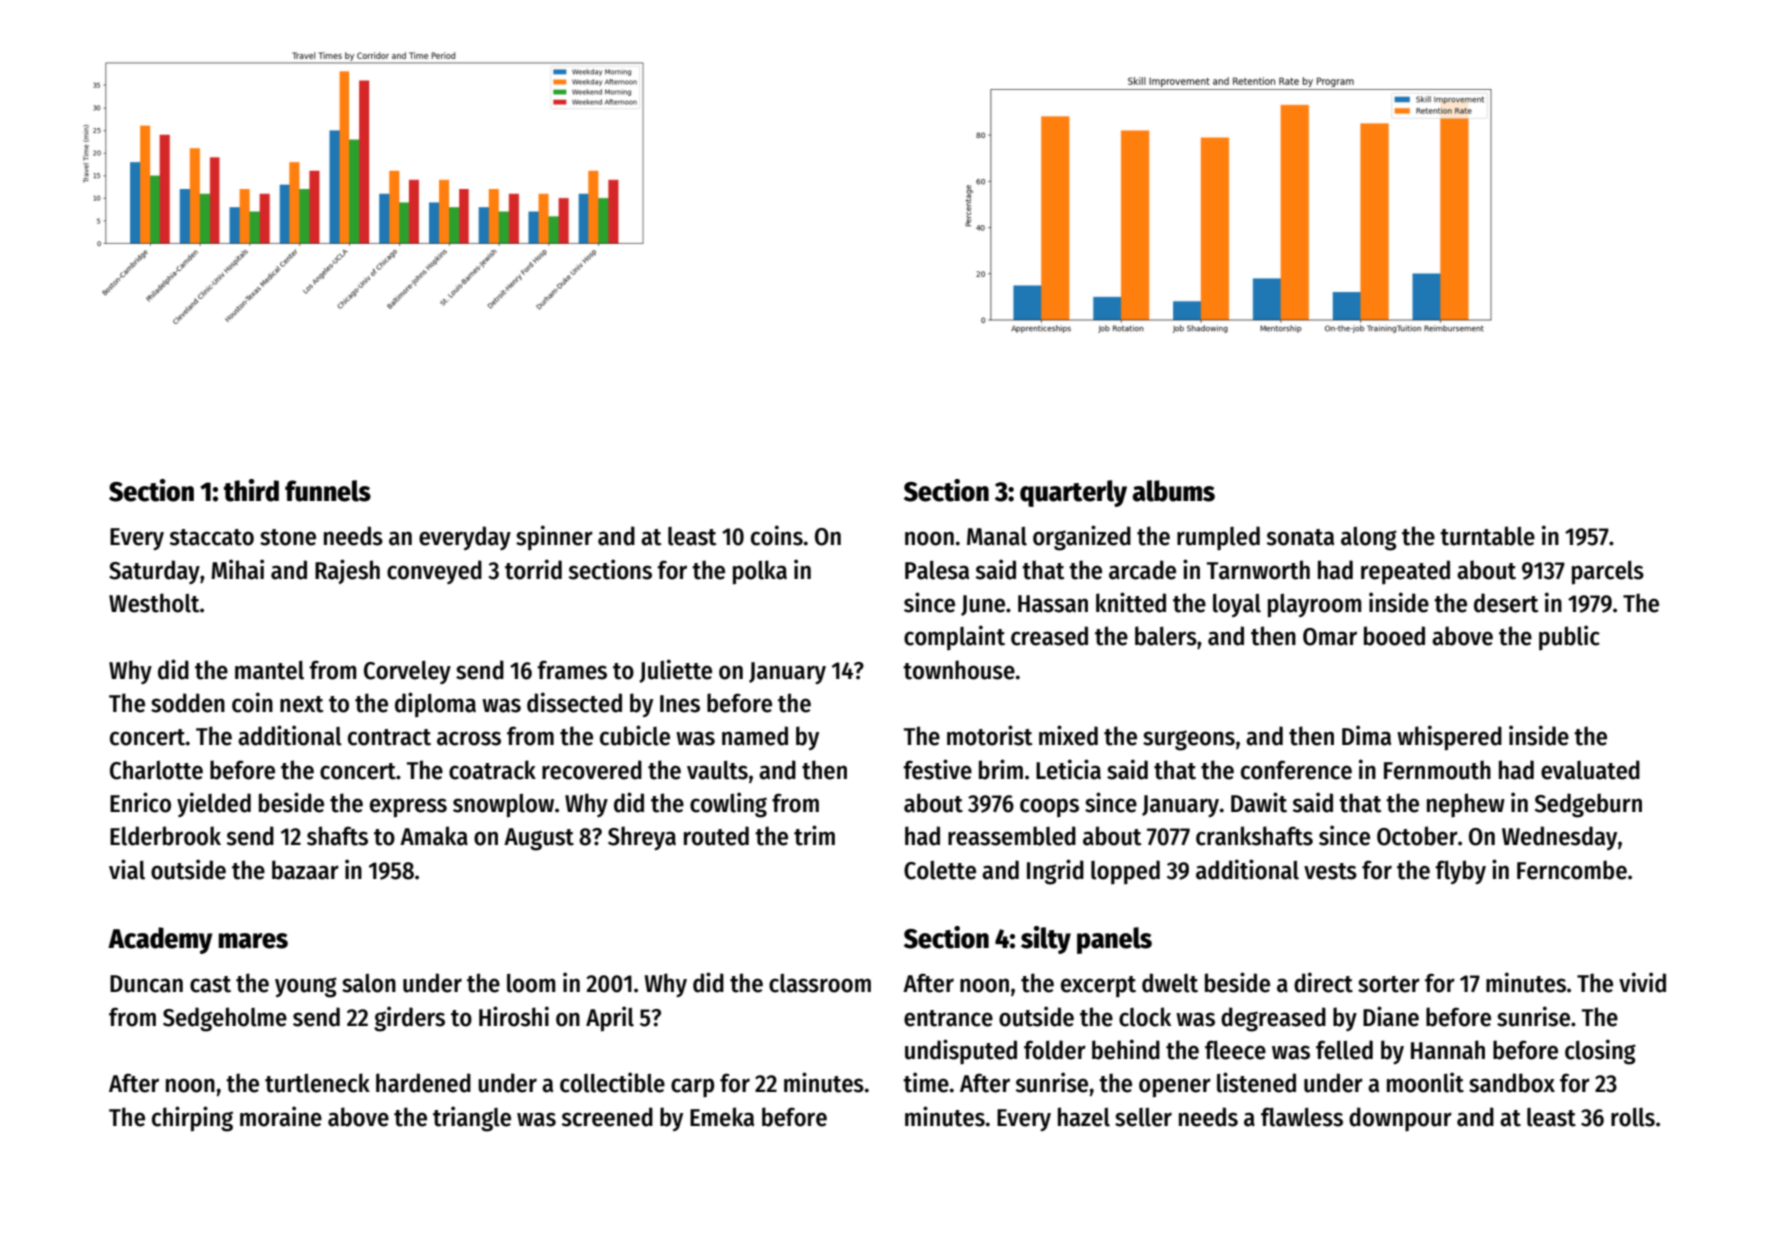  Describe the element at coordinates (1572, 870) in the screenshot. I see `Ferncombe` at that location.
